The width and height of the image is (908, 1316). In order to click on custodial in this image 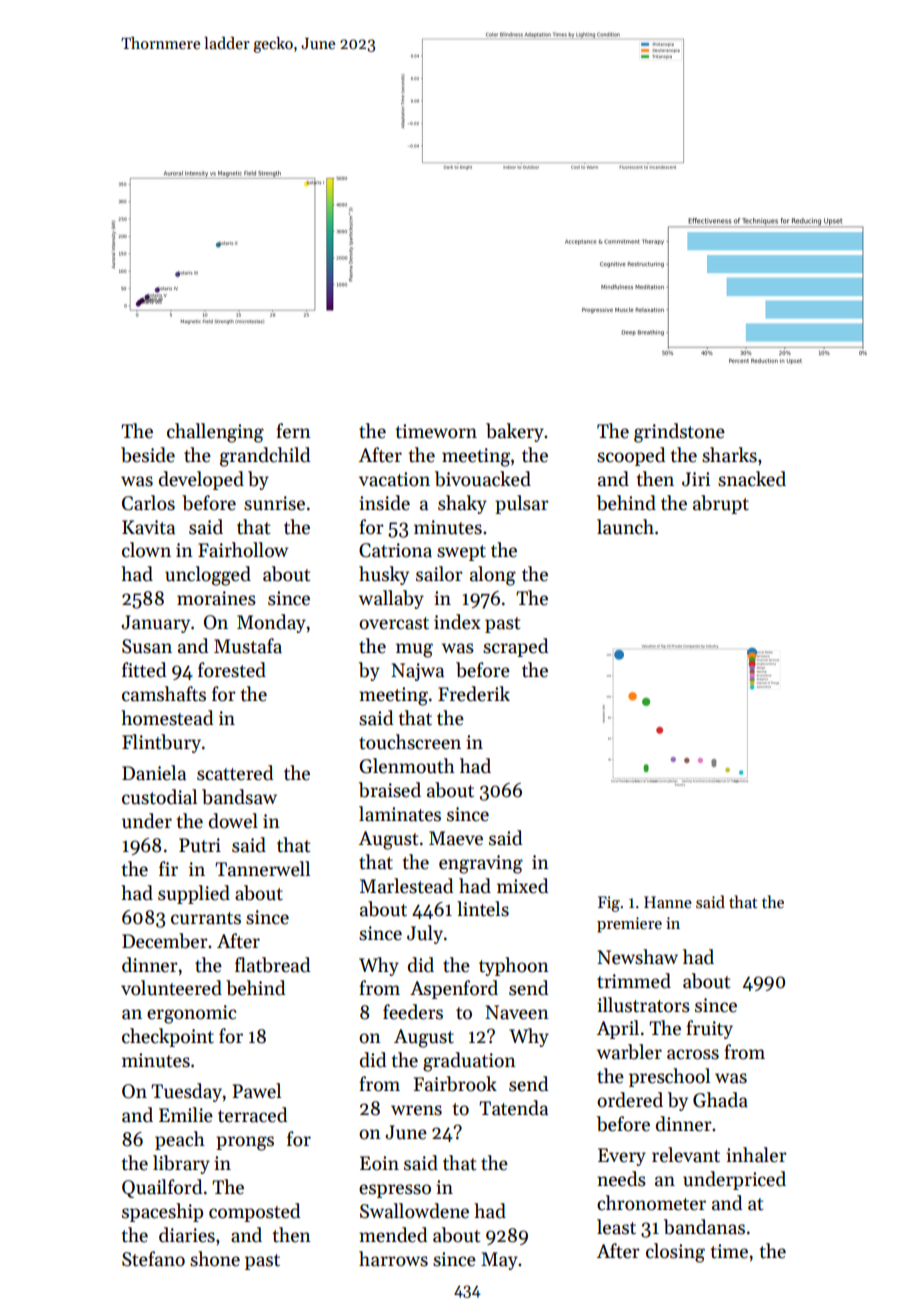, I will do `click(159, 797)`.
